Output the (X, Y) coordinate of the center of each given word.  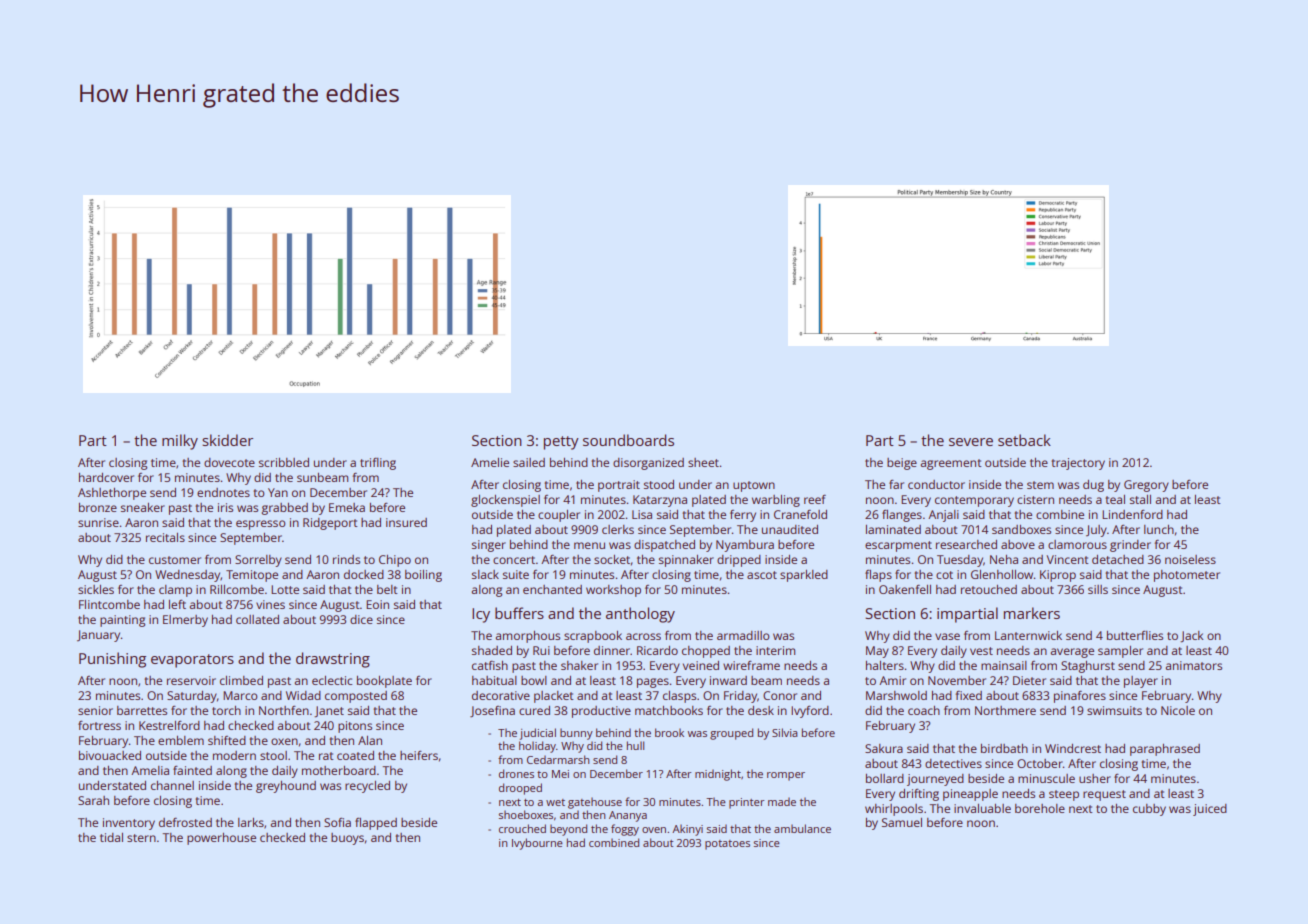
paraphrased (1165, 750)
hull (635, 745)
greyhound (286, 787)
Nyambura (745, 546)
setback (1024, 440)
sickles (96, 589)
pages (653, 683)
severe (971, 442)
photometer (1187, 576)
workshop (613, 591)
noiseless (1190, 559)
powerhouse (221, 839)
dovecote (229, 462)
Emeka (347, 507)
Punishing (112, 660)
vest (981, 651)
